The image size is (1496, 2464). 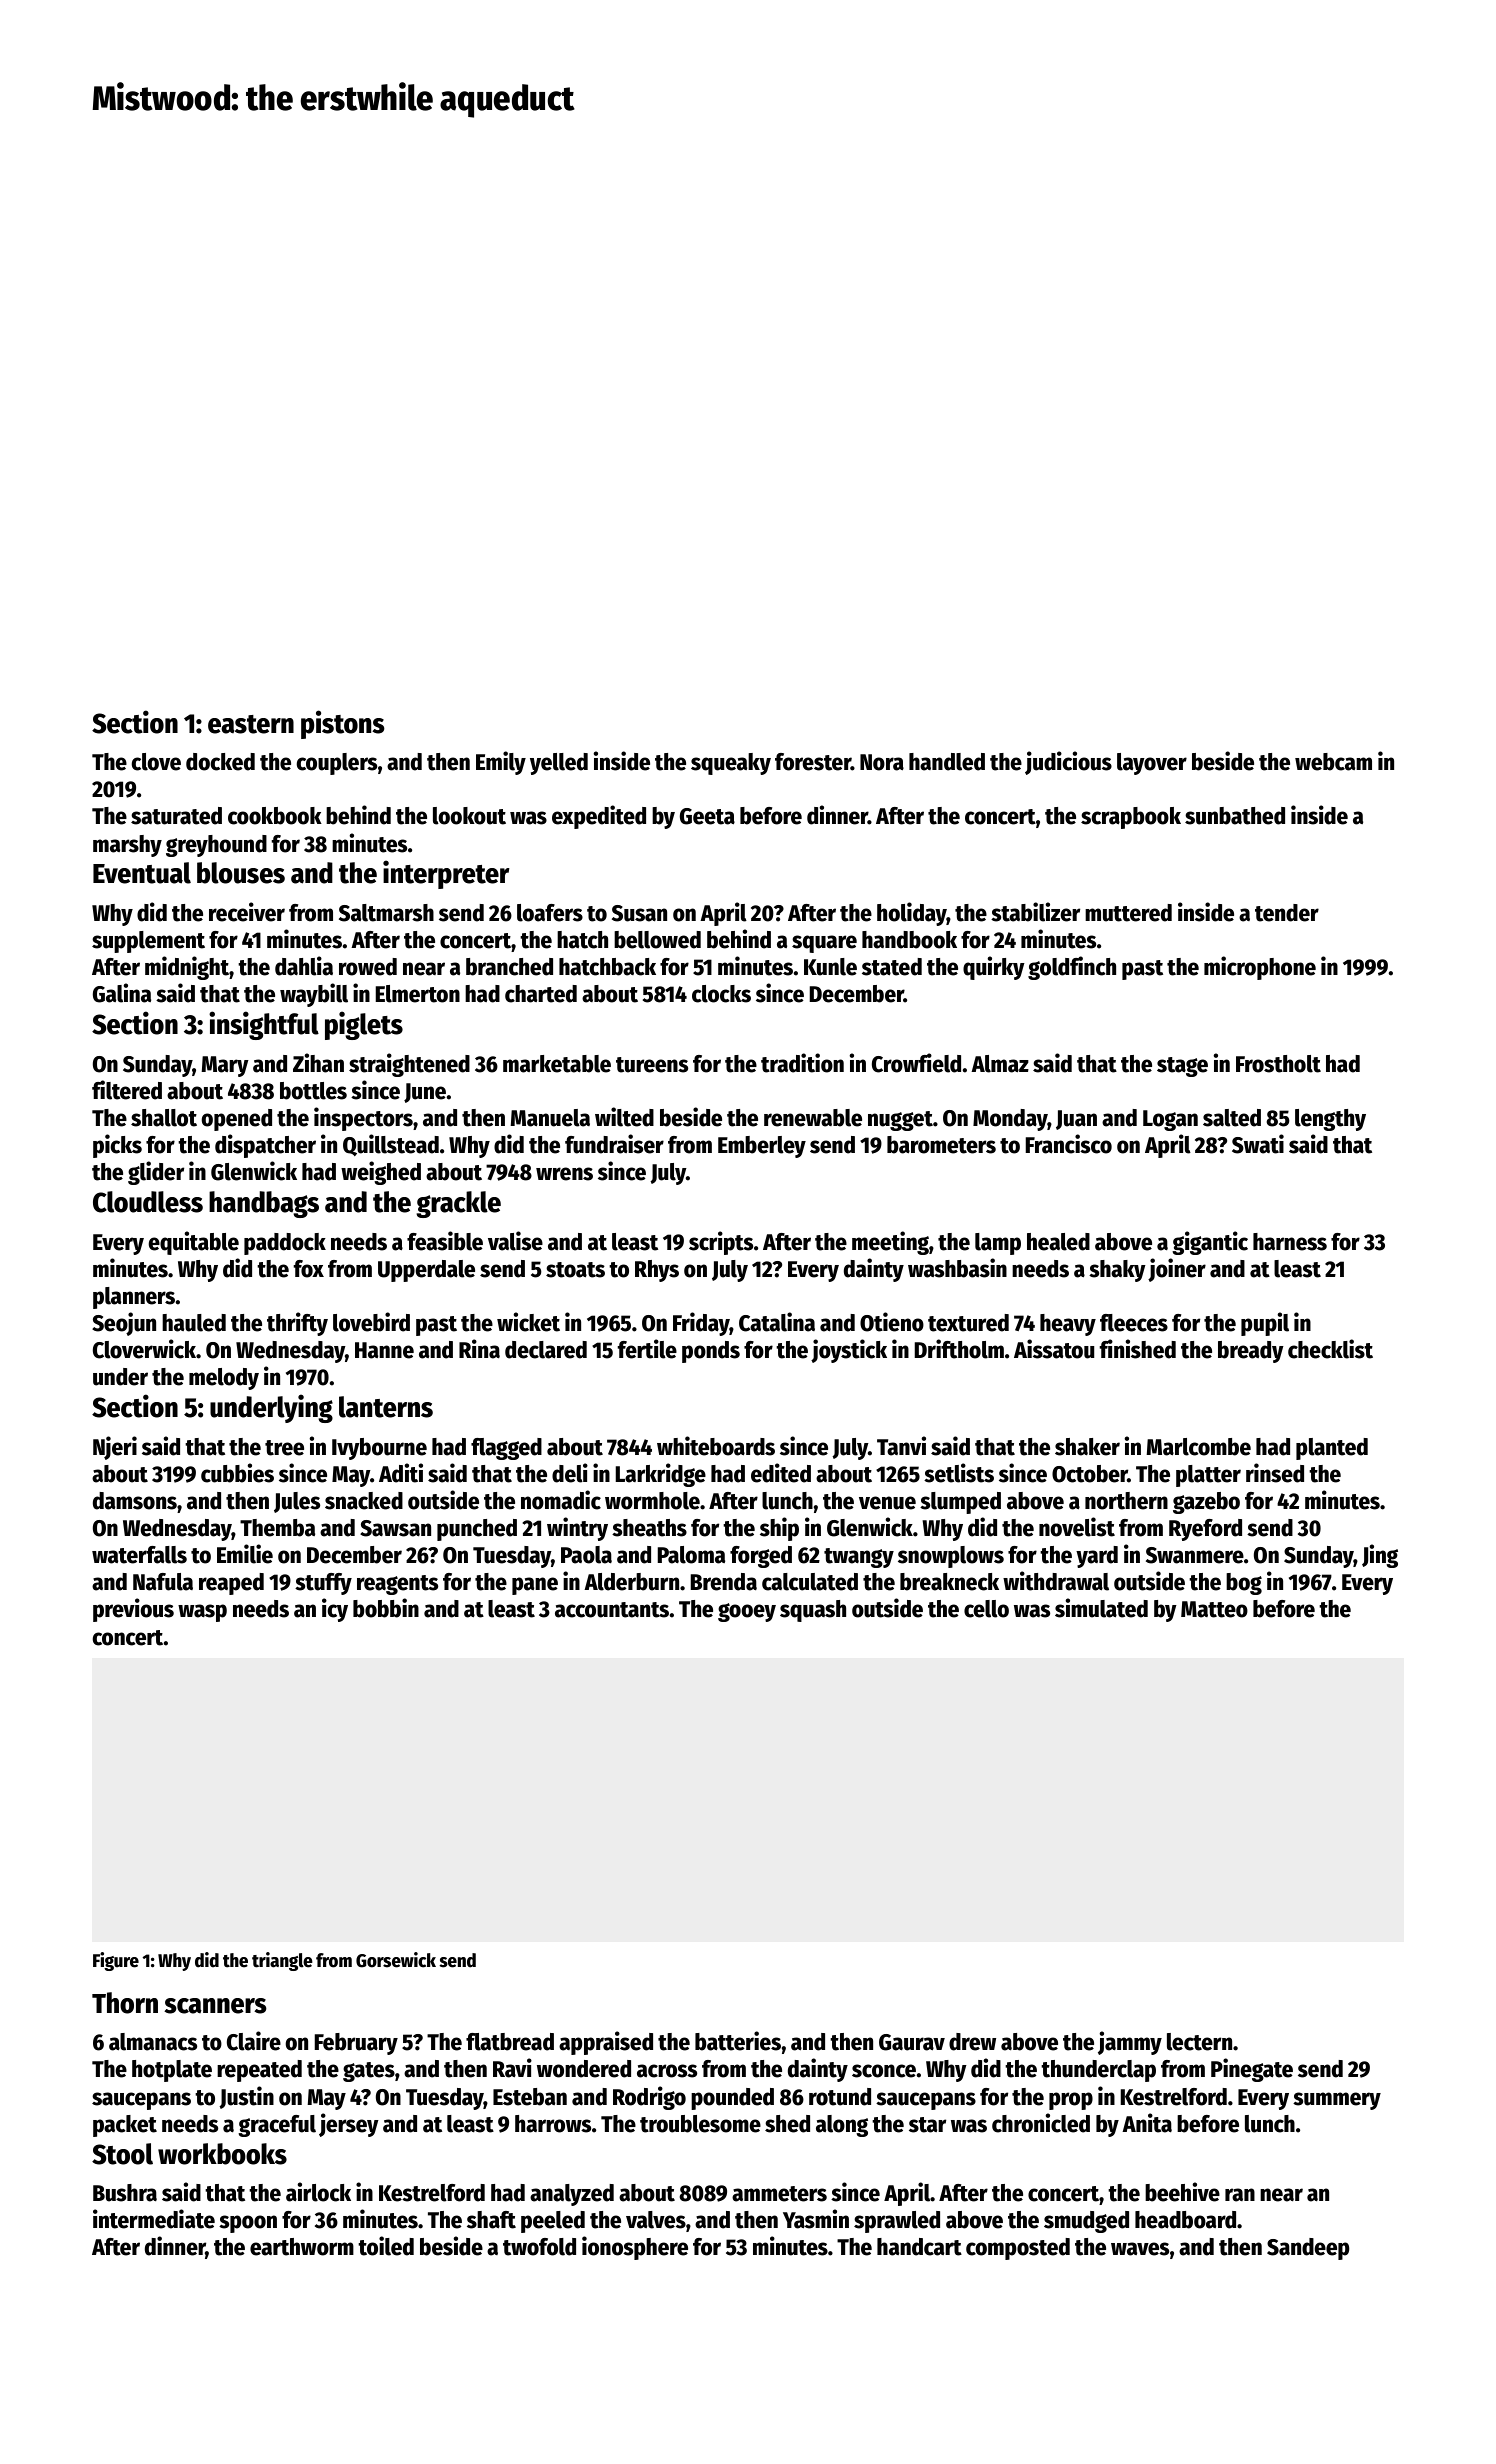 I want to click on judicious, so click(x=1068, y=763).
